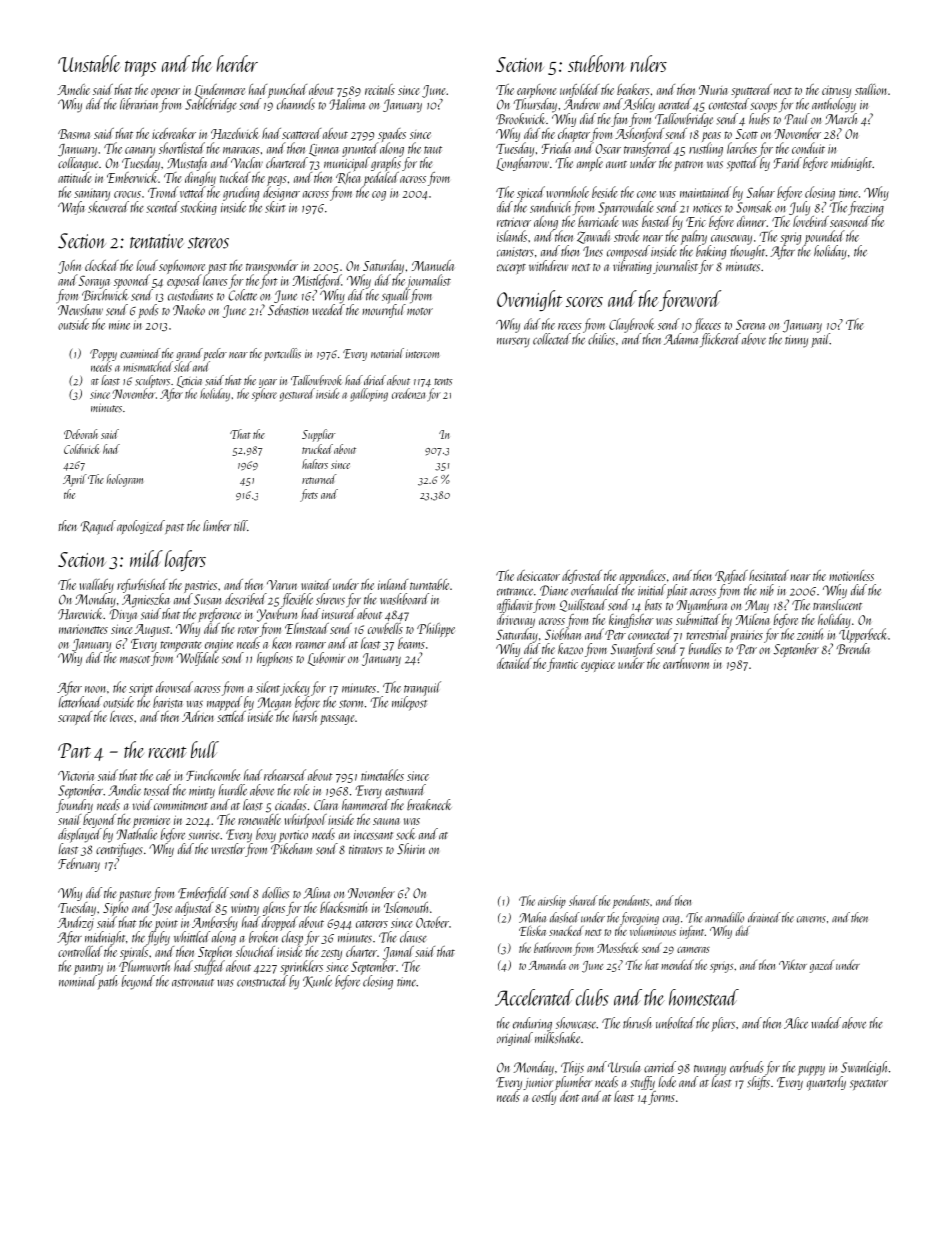  What do you see at coordinates (597, 63) in the screenshot?
I see `stubborn` at bounding box center [597, 63].
